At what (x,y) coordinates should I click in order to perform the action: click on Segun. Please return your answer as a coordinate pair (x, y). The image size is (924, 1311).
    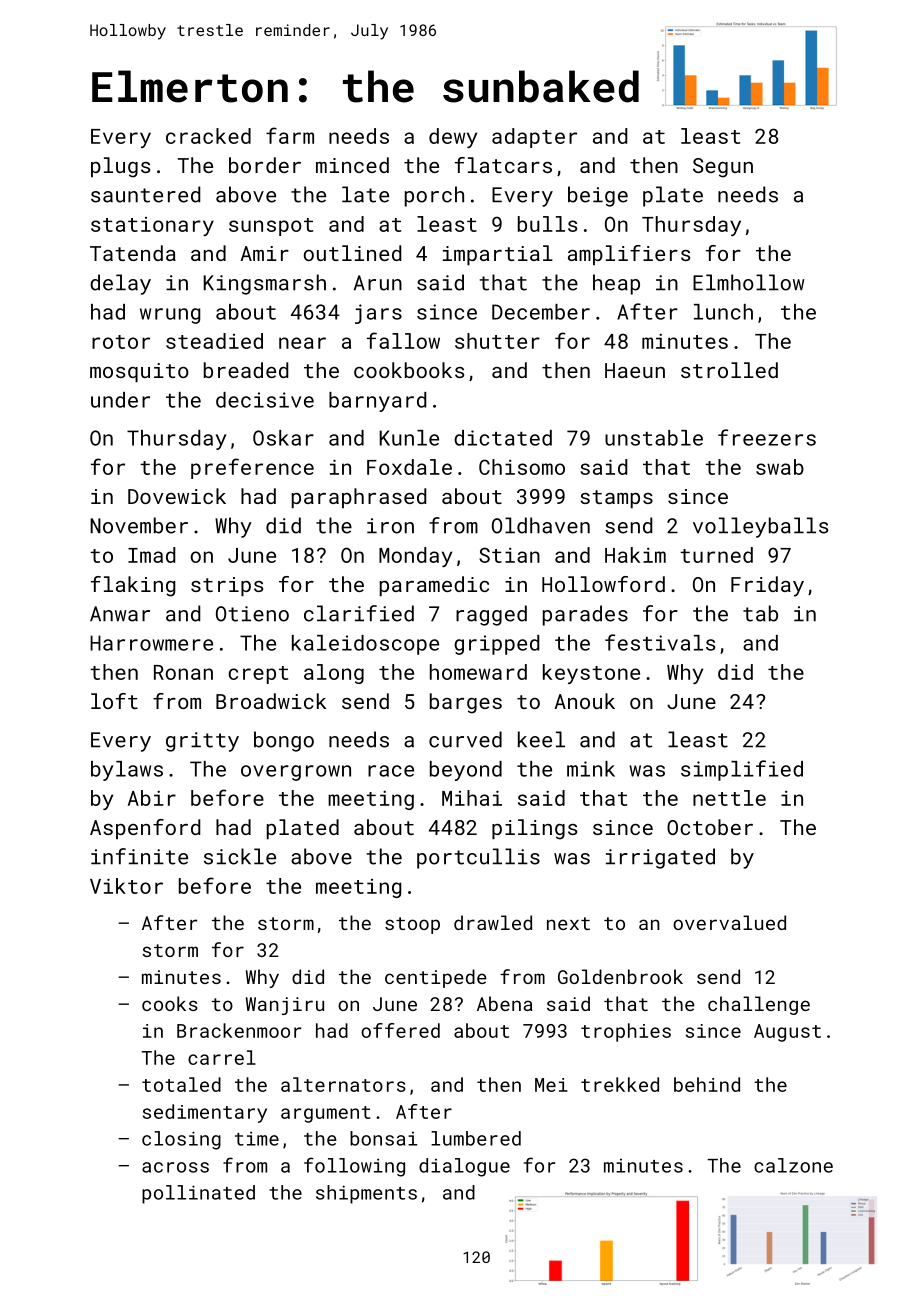
    Looking at the image, I should click on (723, 168).
